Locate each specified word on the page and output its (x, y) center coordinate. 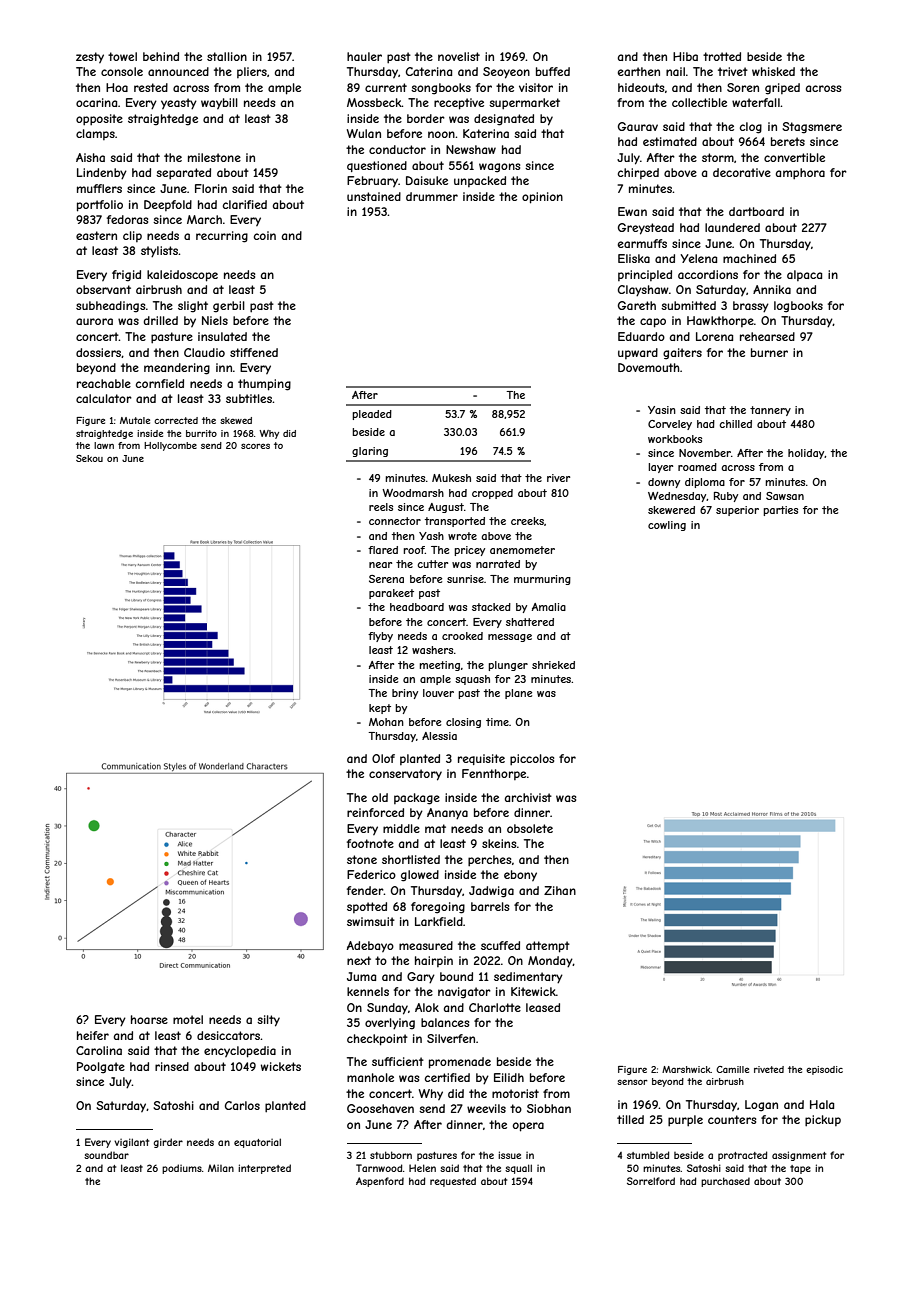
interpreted (264, 1169)
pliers (252, 72)
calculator (104, 398)
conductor (397, 149)
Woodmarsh (413, 493)
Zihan (560, 890)
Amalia (549, 607)
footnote (370, 843)
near (380, 565)
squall (518, 1169)
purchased (725, 1182)
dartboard (756, 211)
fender (365, 890)
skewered (671, 510)
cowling (667, 526)
